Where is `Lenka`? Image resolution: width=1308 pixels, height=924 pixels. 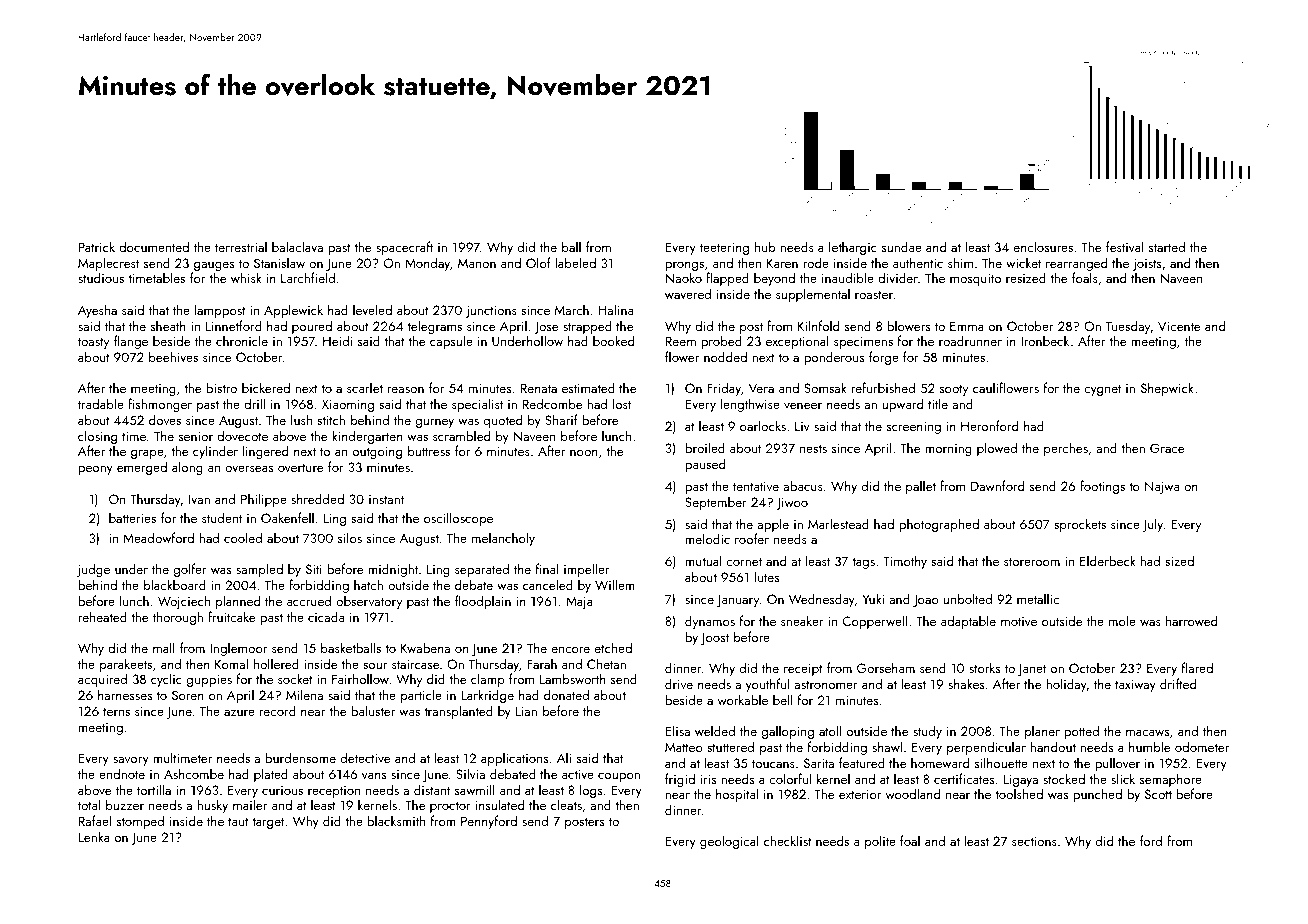 Lenka is located at coordinates (94, 836).
